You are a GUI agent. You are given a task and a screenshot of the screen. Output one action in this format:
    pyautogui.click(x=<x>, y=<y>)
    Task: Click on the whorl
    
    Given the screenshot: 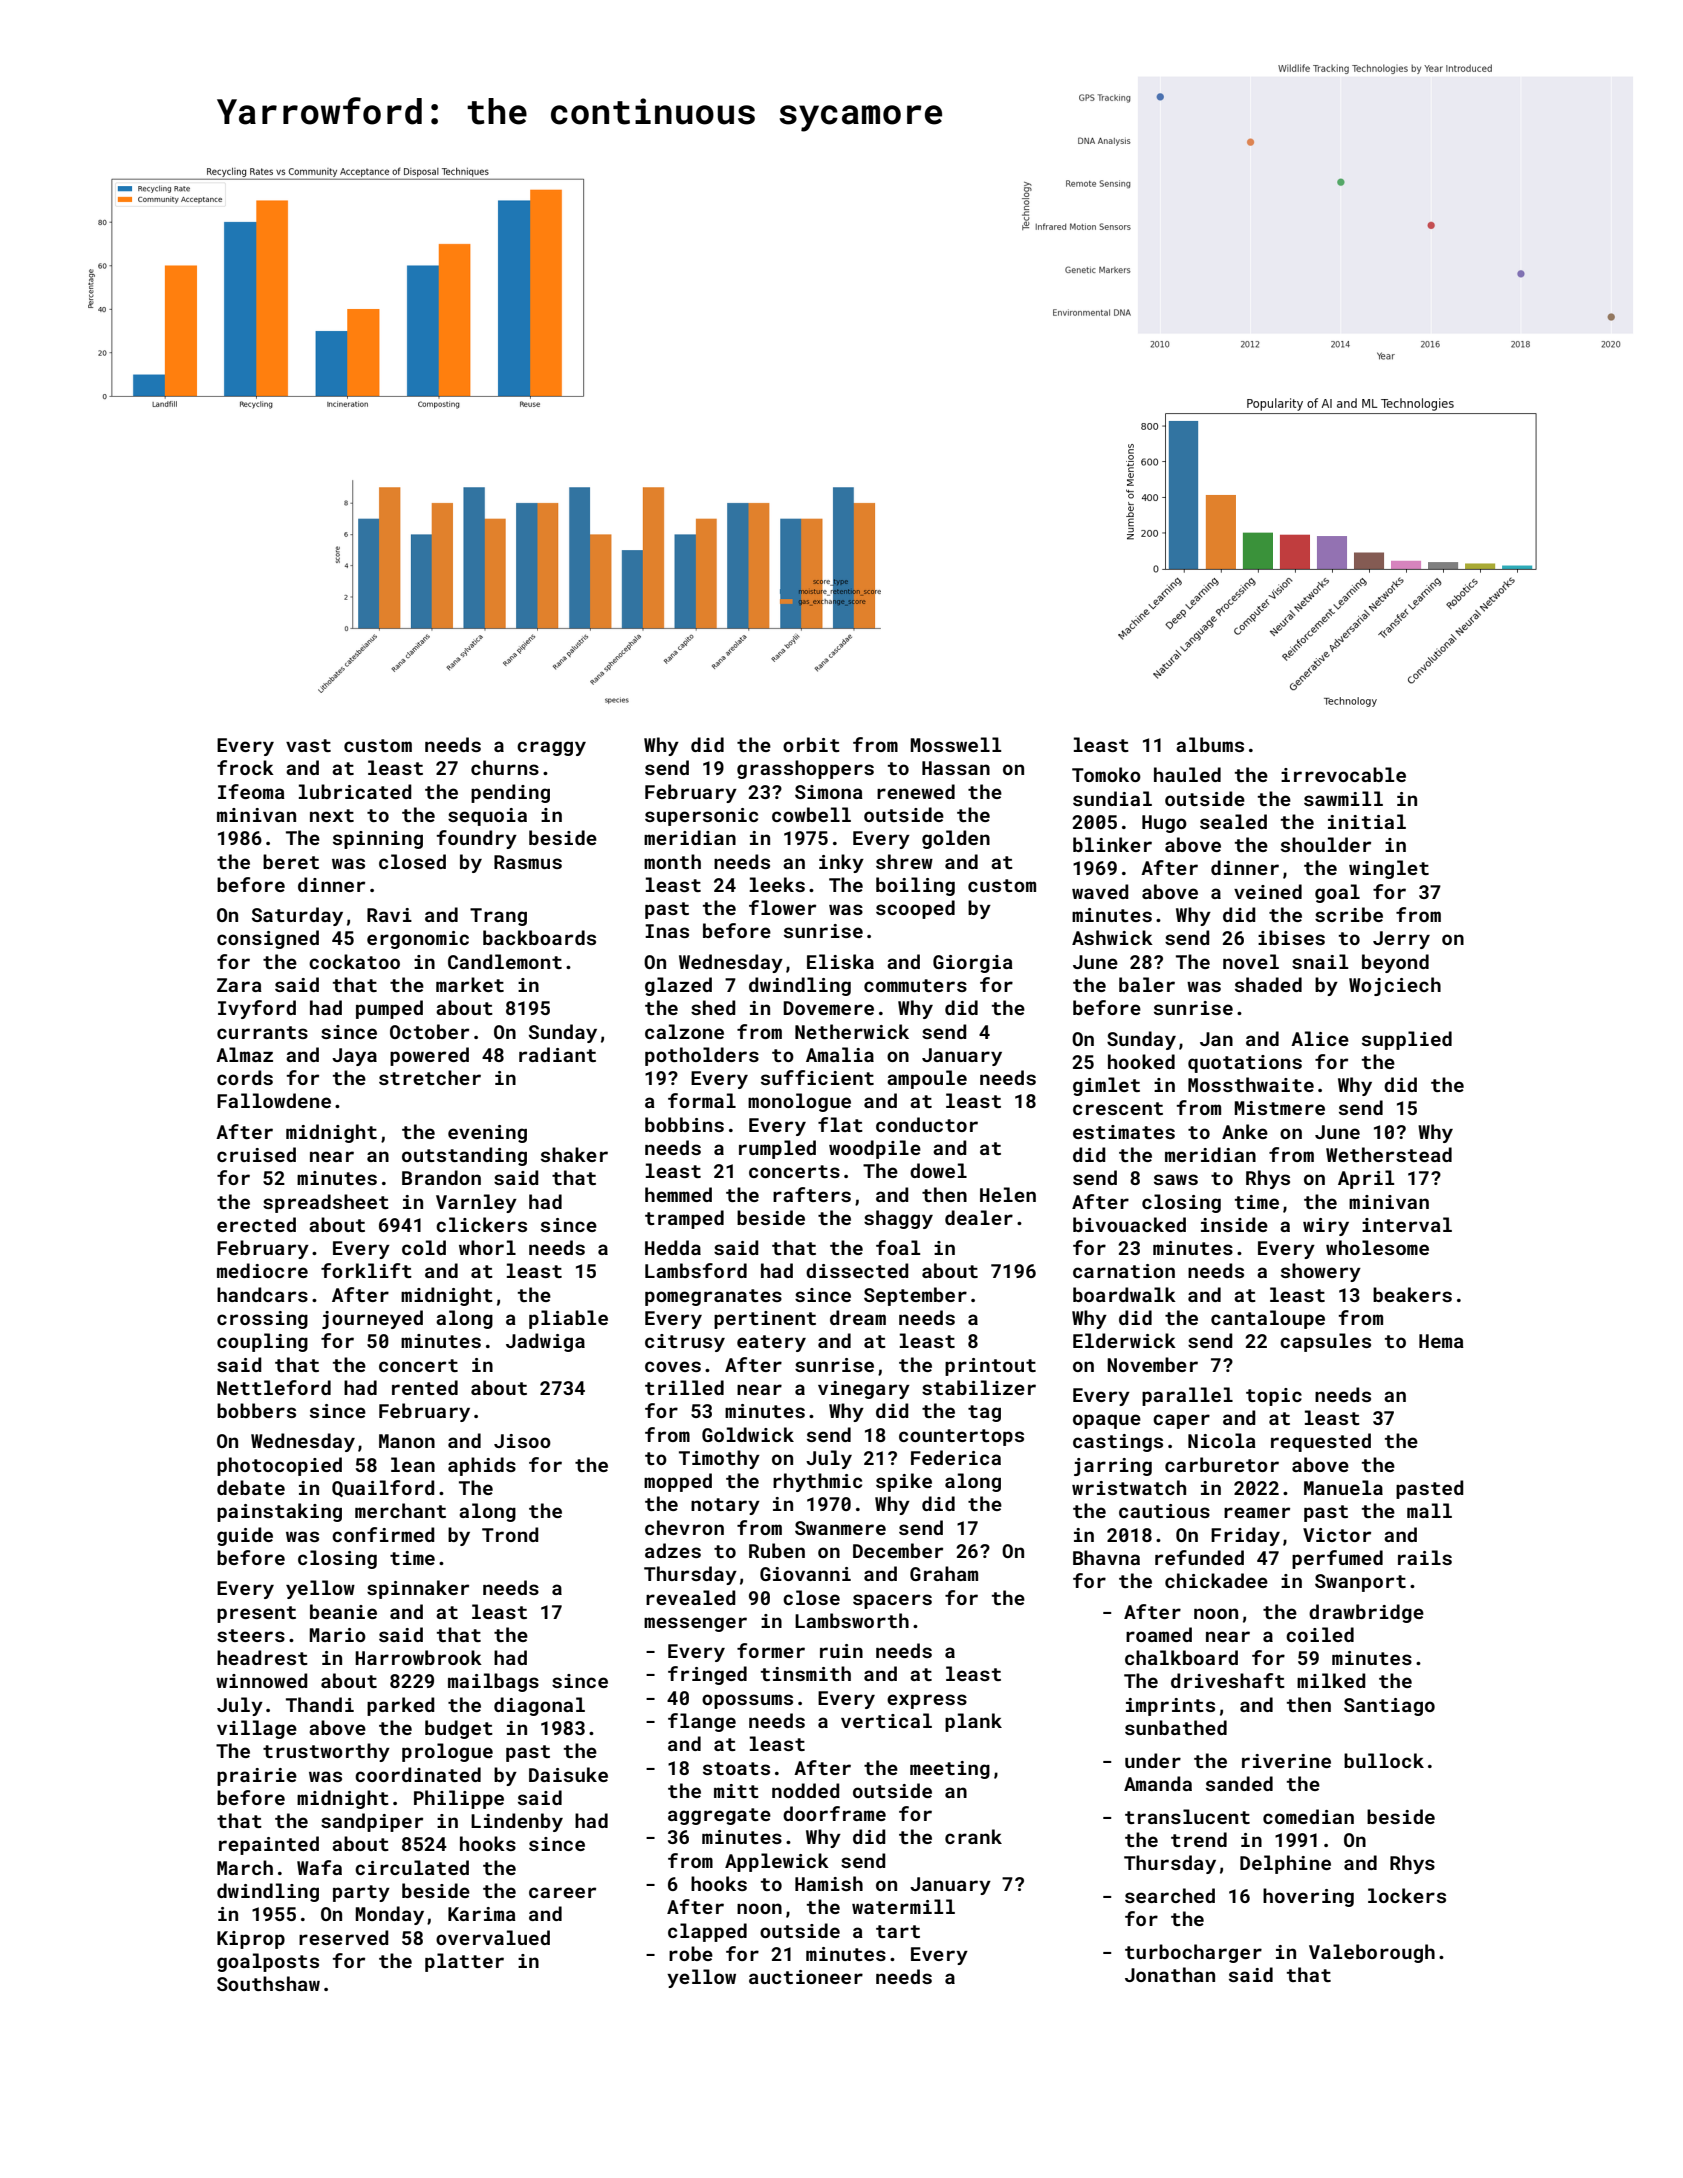 What is the action you would take?
    pyautogui.click(x=487, y=1247)
